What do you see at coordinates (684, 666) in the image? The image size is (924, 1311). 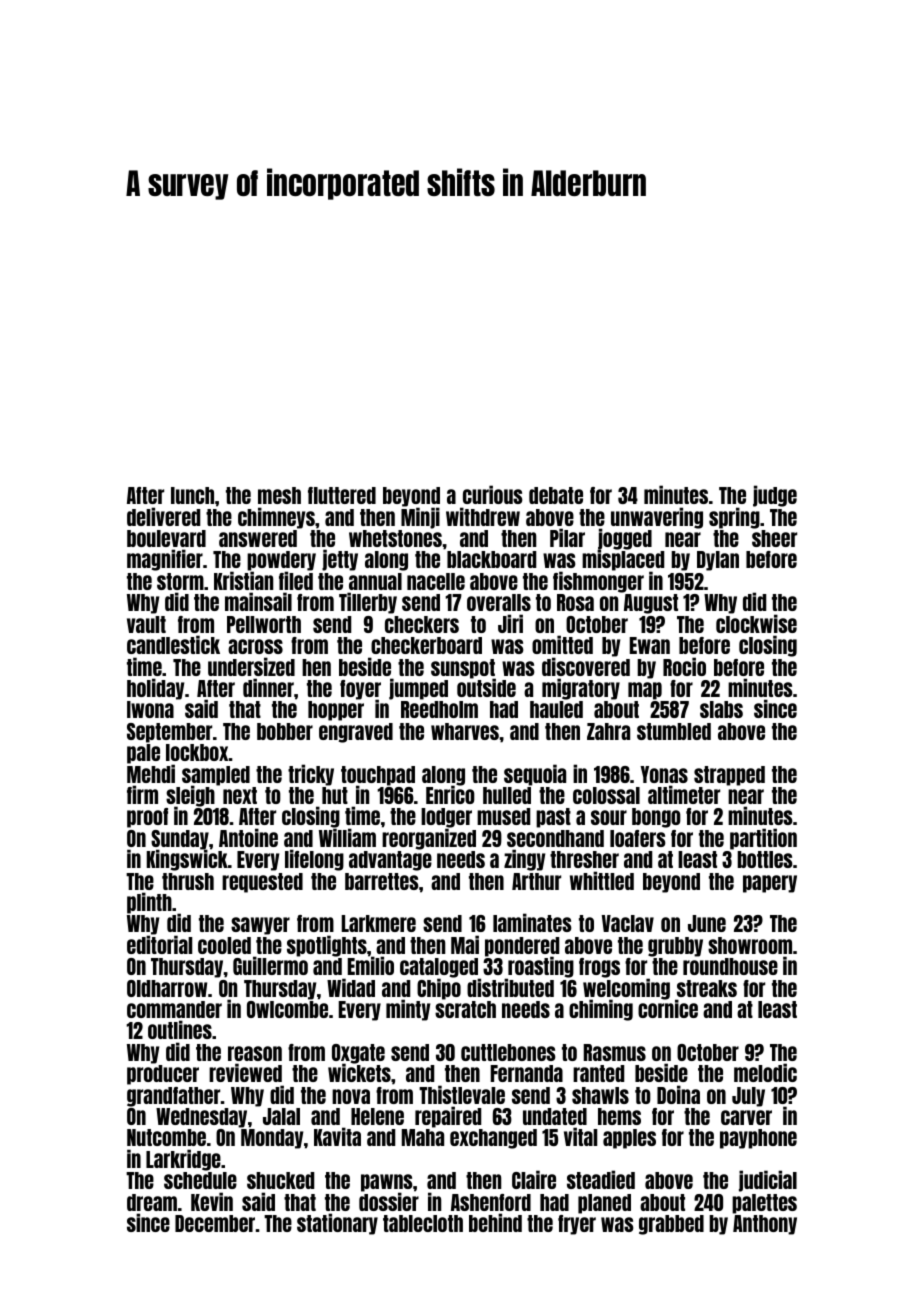 I see `Rocio` at bounding box center [684, 666].
